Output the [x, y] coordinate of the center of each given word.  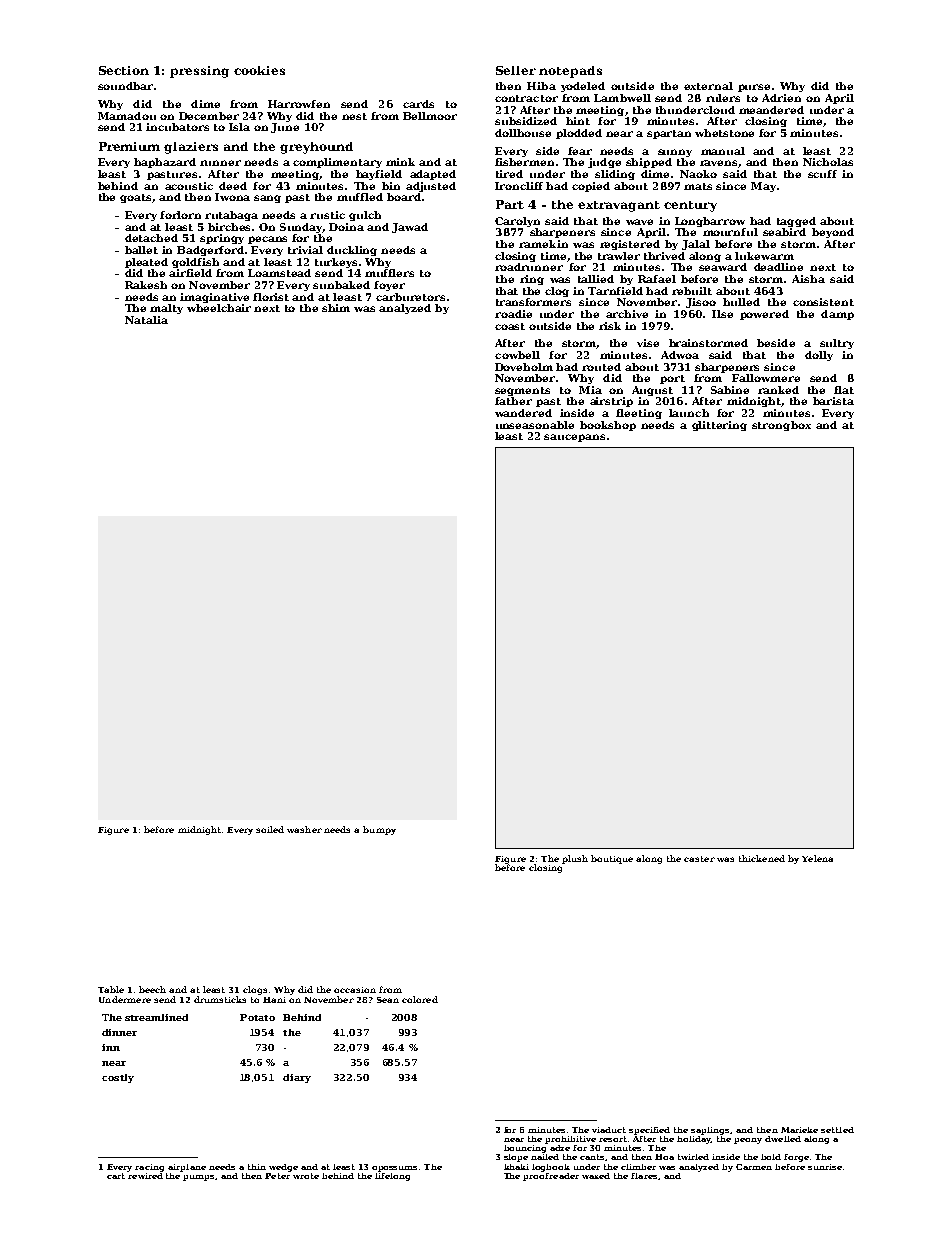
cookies [259, 70]
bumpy [379, 830]
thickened [762, 858]
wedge [283, 1168]
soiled [270, 829]
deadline [778, 267]
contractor [526, 98]
